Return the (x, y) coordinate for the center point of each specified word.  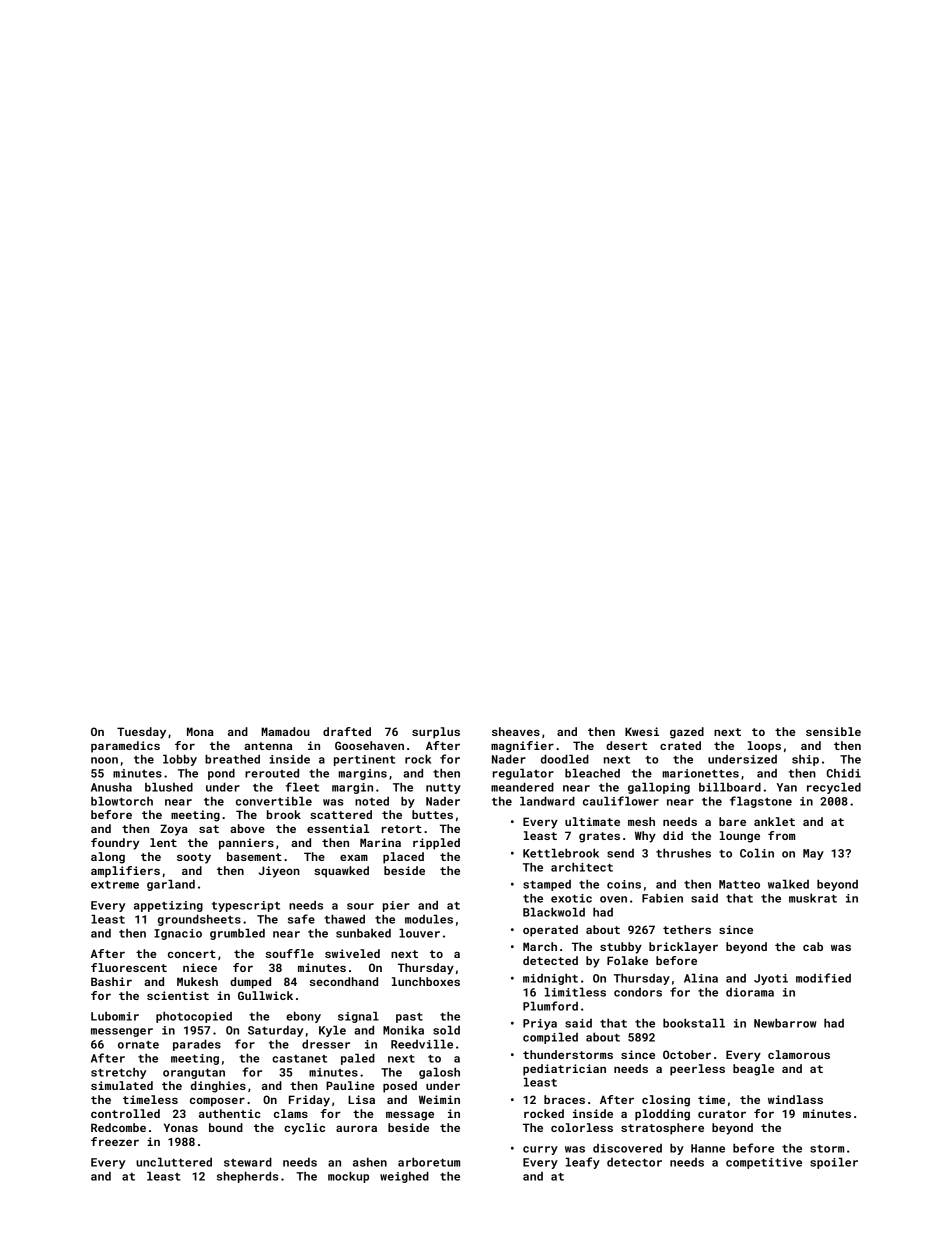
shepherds (248, 1177)
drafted (347, 731)
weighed (404, 1177)
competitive (764, 1163)
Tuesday (141, 733)
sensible (833, 731)
